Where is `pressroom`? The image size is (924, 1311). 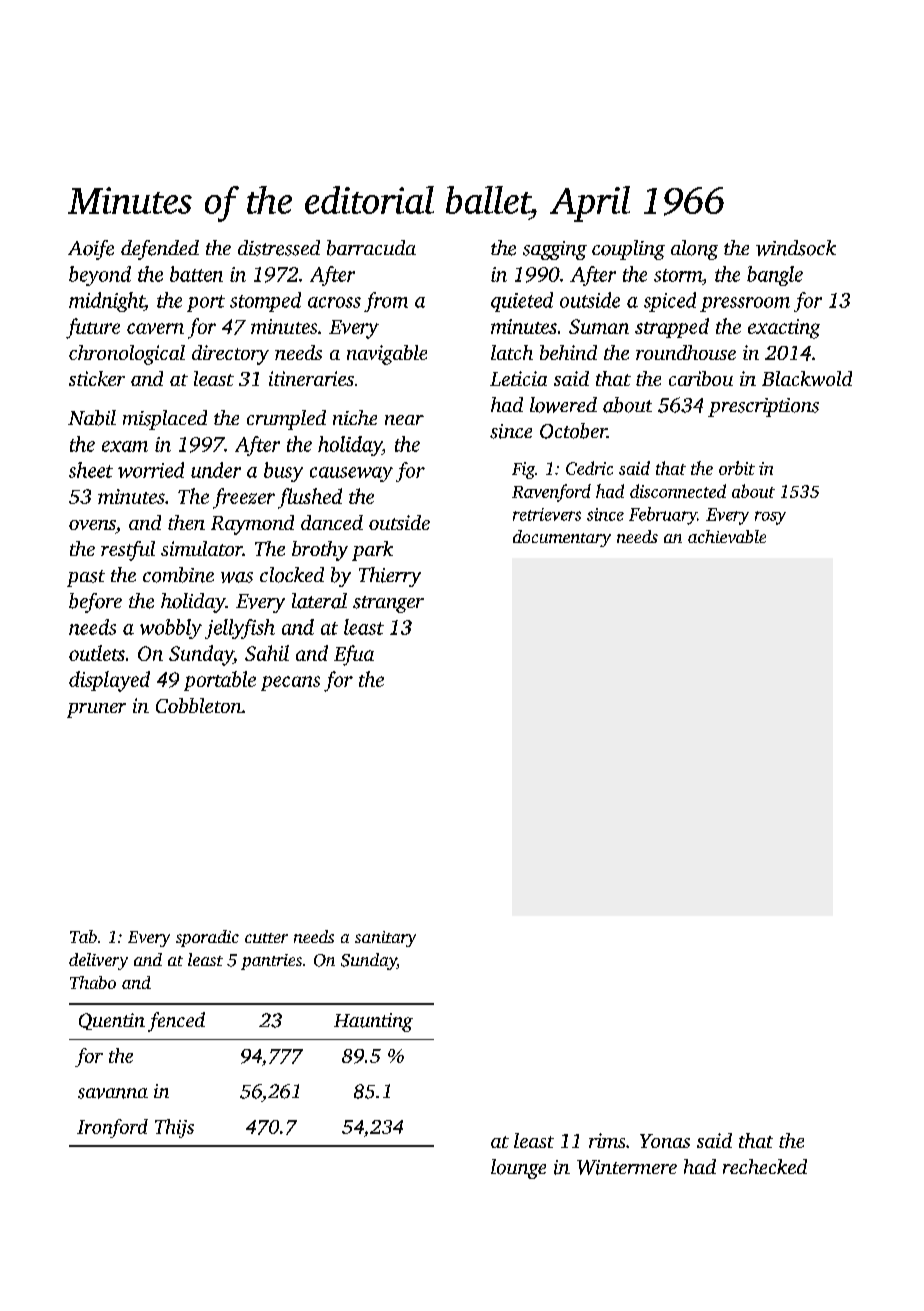
pressroom is located at coordinates (745, 304).
